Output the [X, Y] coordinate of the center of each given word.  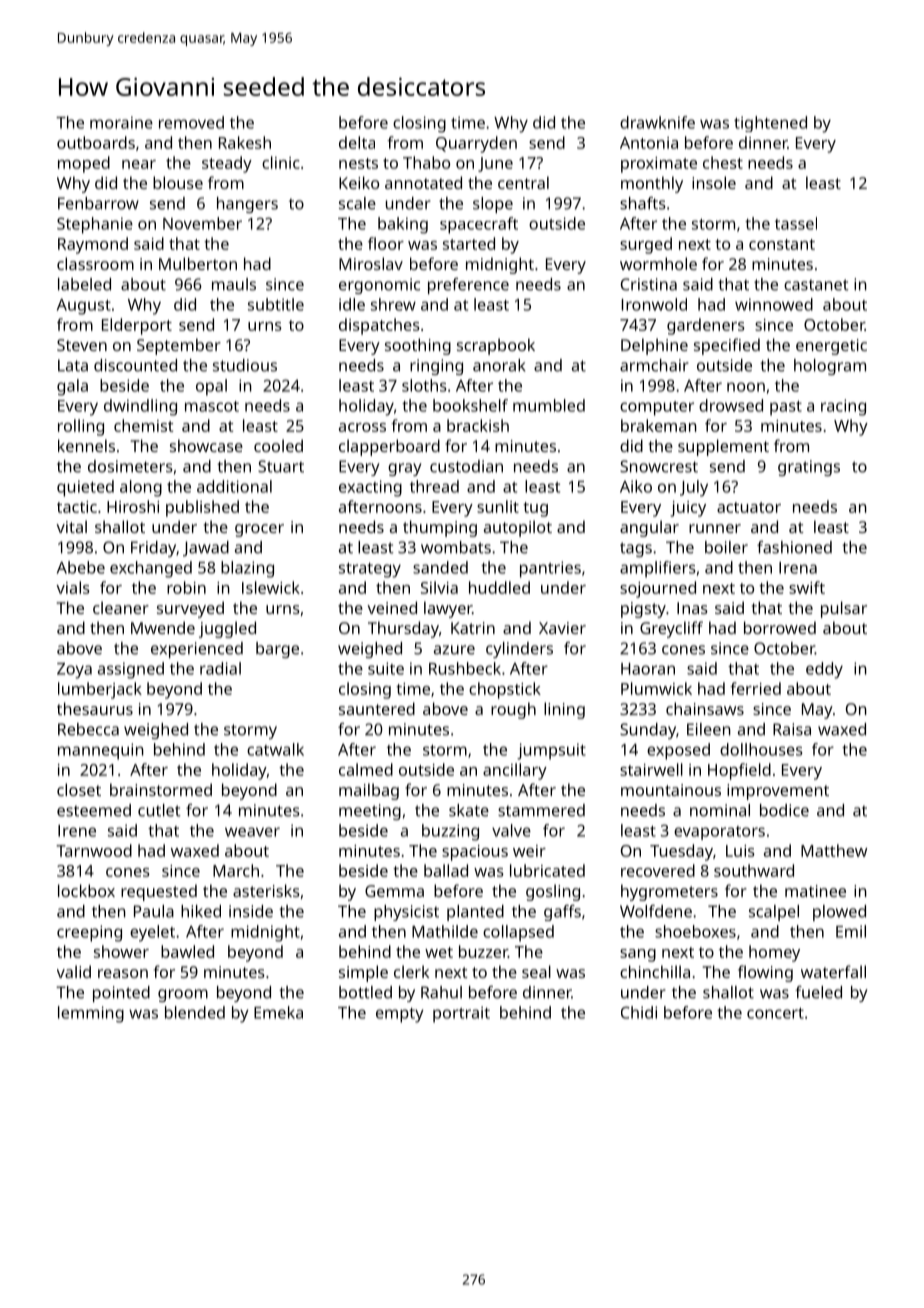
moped [84, 164]
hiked [201, 911]
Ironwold [654, 304]
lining [564, 710]
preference [468, 286]
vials [73, 587]
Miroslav [371, 263]
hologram [830, 367]
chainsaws [705, 708]
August [84, 307]
